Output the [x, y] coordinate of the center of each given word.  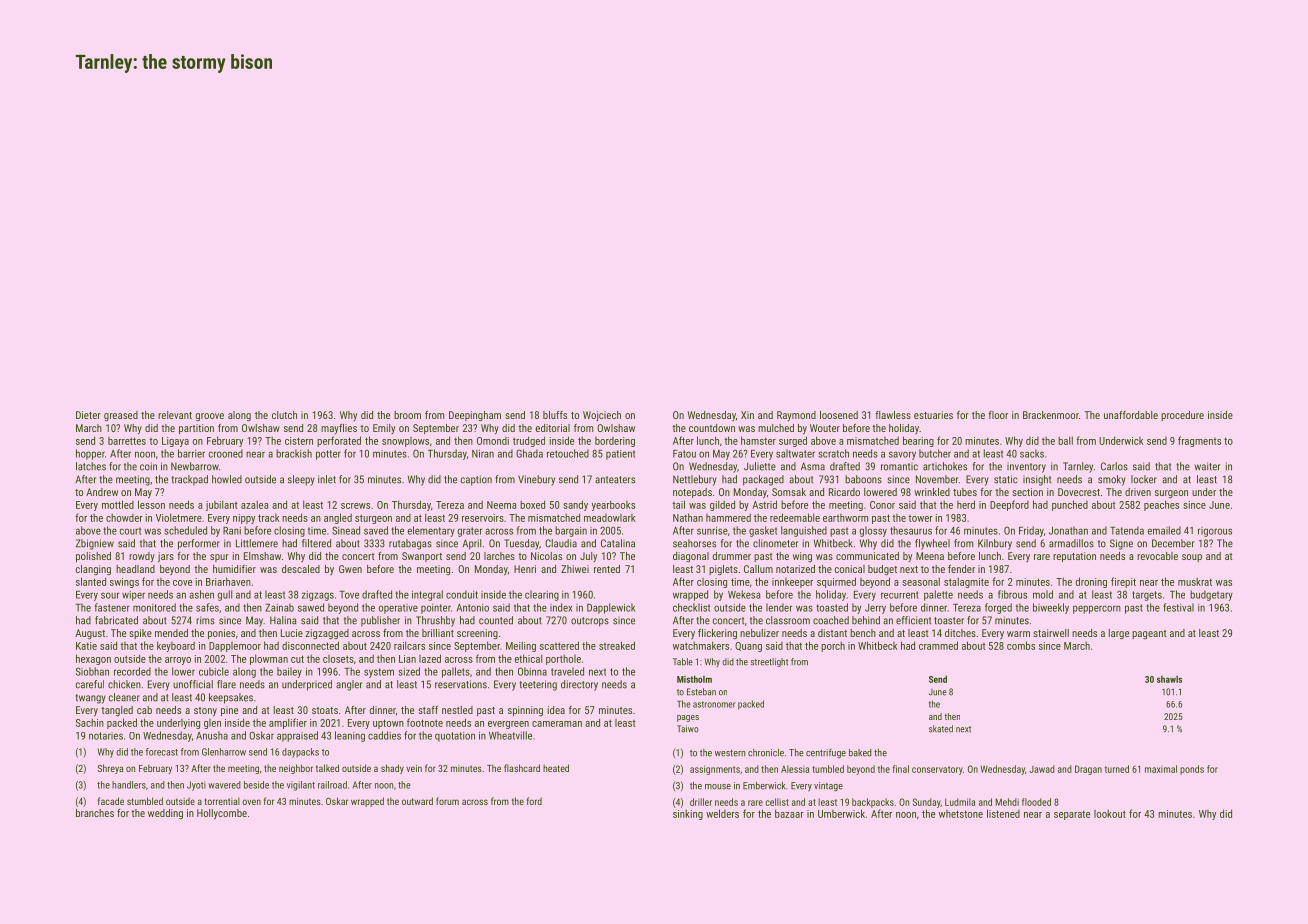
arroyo [178, 661]
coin [148, 466]
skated [941, 729]
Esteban [701, 692]
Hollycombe [222, 814]
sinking [688, 814]
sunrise [712, 531]
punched [1070, 505]
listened [1003, 813]
